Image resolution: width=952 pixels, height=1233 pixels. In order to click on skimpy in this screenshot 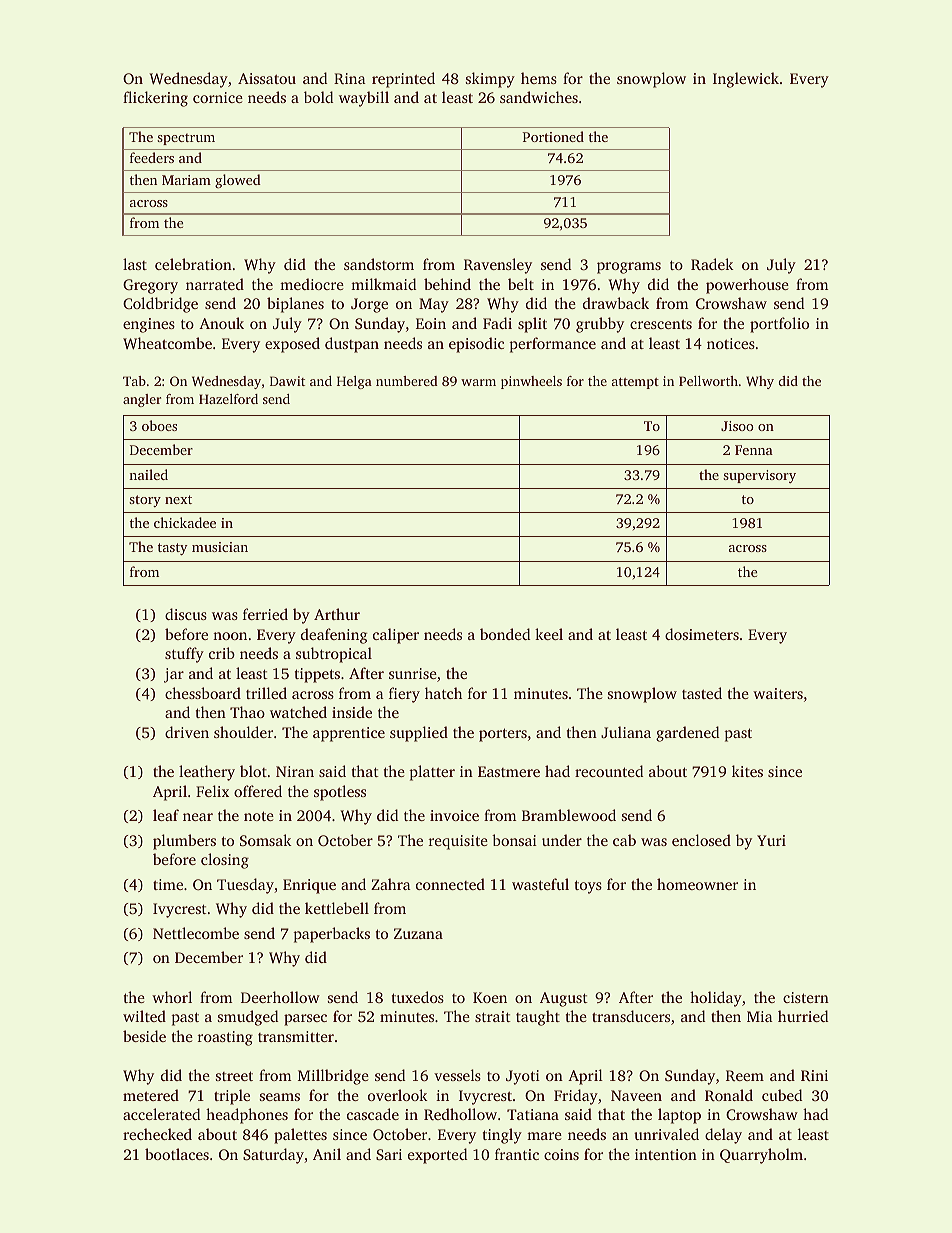, I will do `click(490, 80)`.
